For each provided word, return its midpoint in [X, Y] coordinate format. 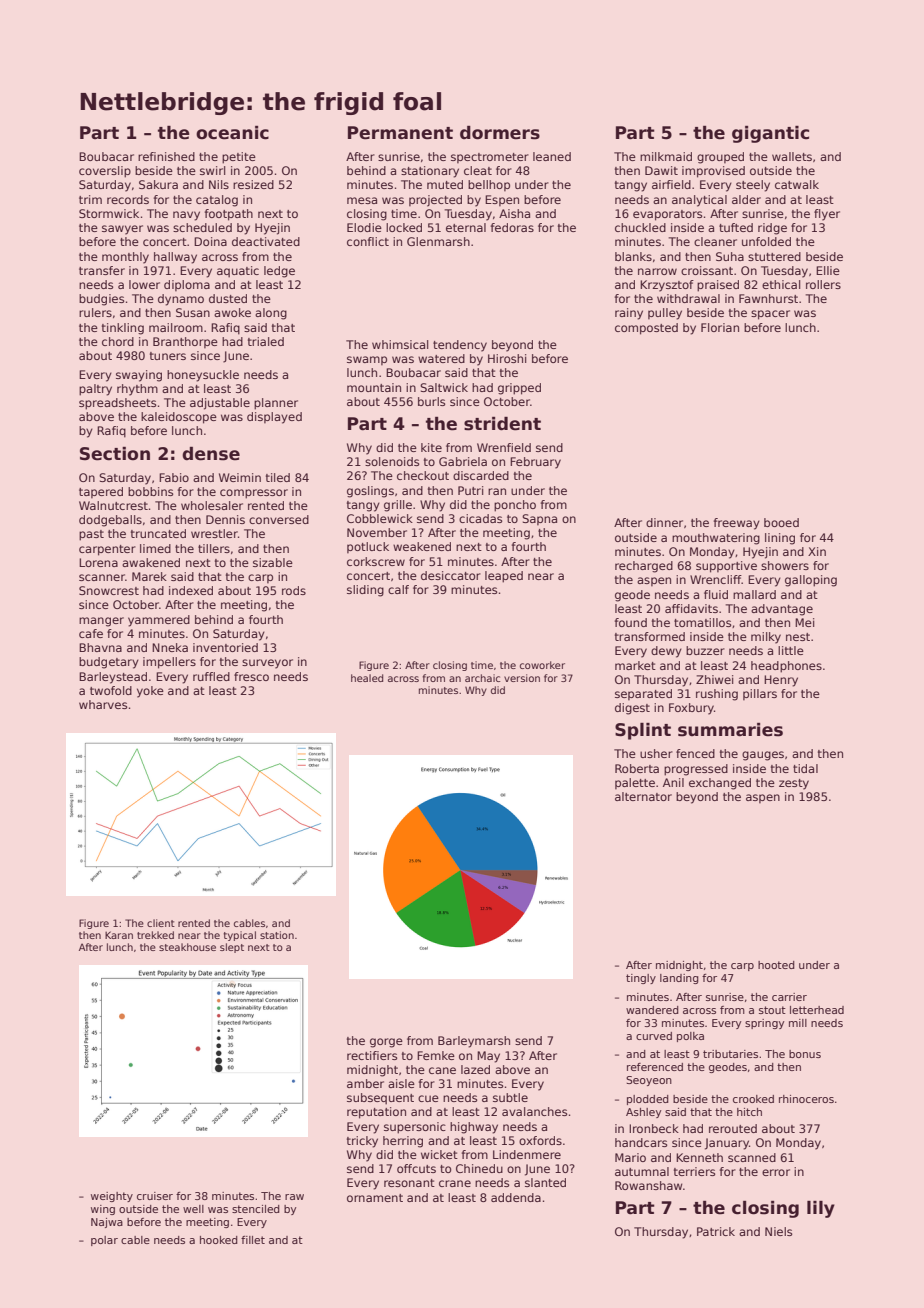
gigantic [770, 134]
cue [428, 1098]
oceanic [232, 133]
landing [679, 979]
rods [294, 590]
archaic [482, 678]
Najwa [107, 1223]
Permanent [400, 133]
